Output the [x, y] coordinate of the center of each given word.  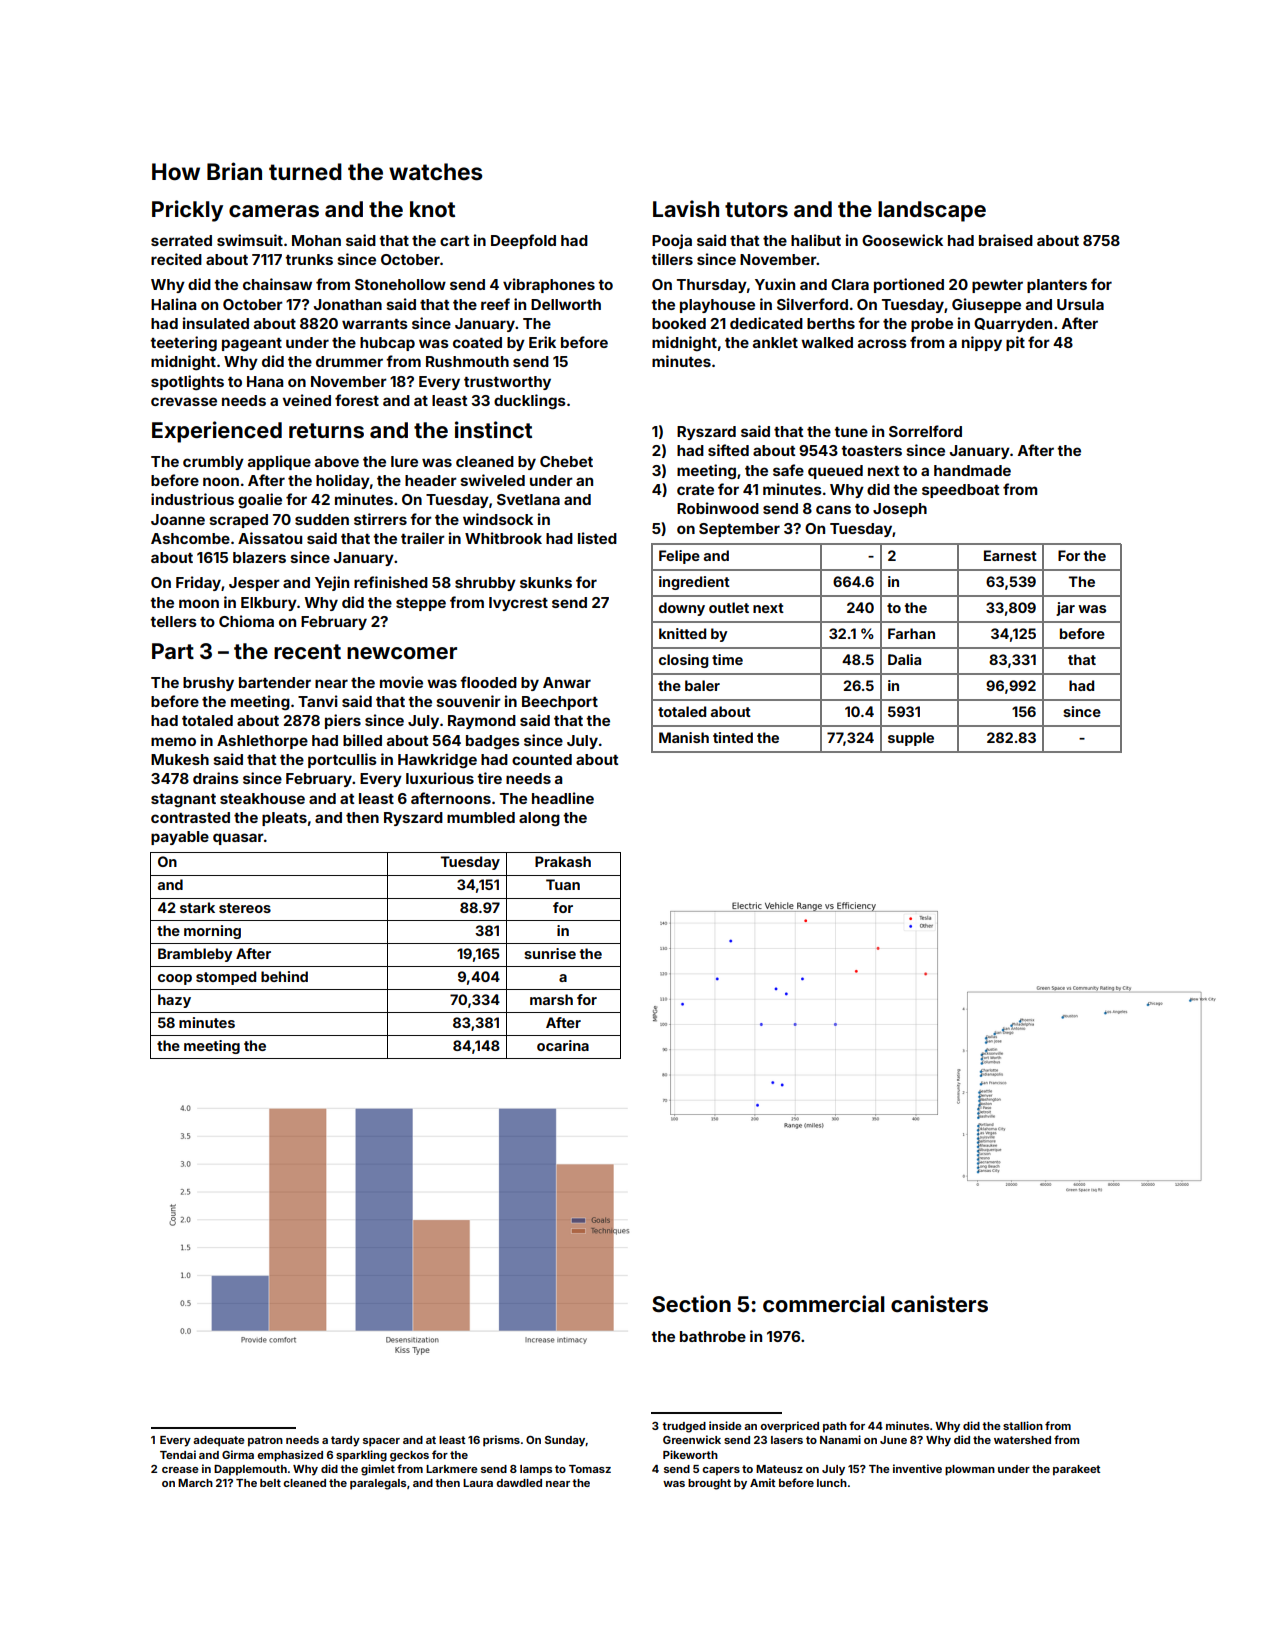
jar [1065, 609]
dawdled [519, 1483]
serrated [181, 240]
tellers [173, 621]
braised [1006, 240]
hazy [174, 1001]
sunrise [550, 953]
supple [911, 739]
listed [597, 538]
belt [270, 1483]
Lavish [686, 208]
